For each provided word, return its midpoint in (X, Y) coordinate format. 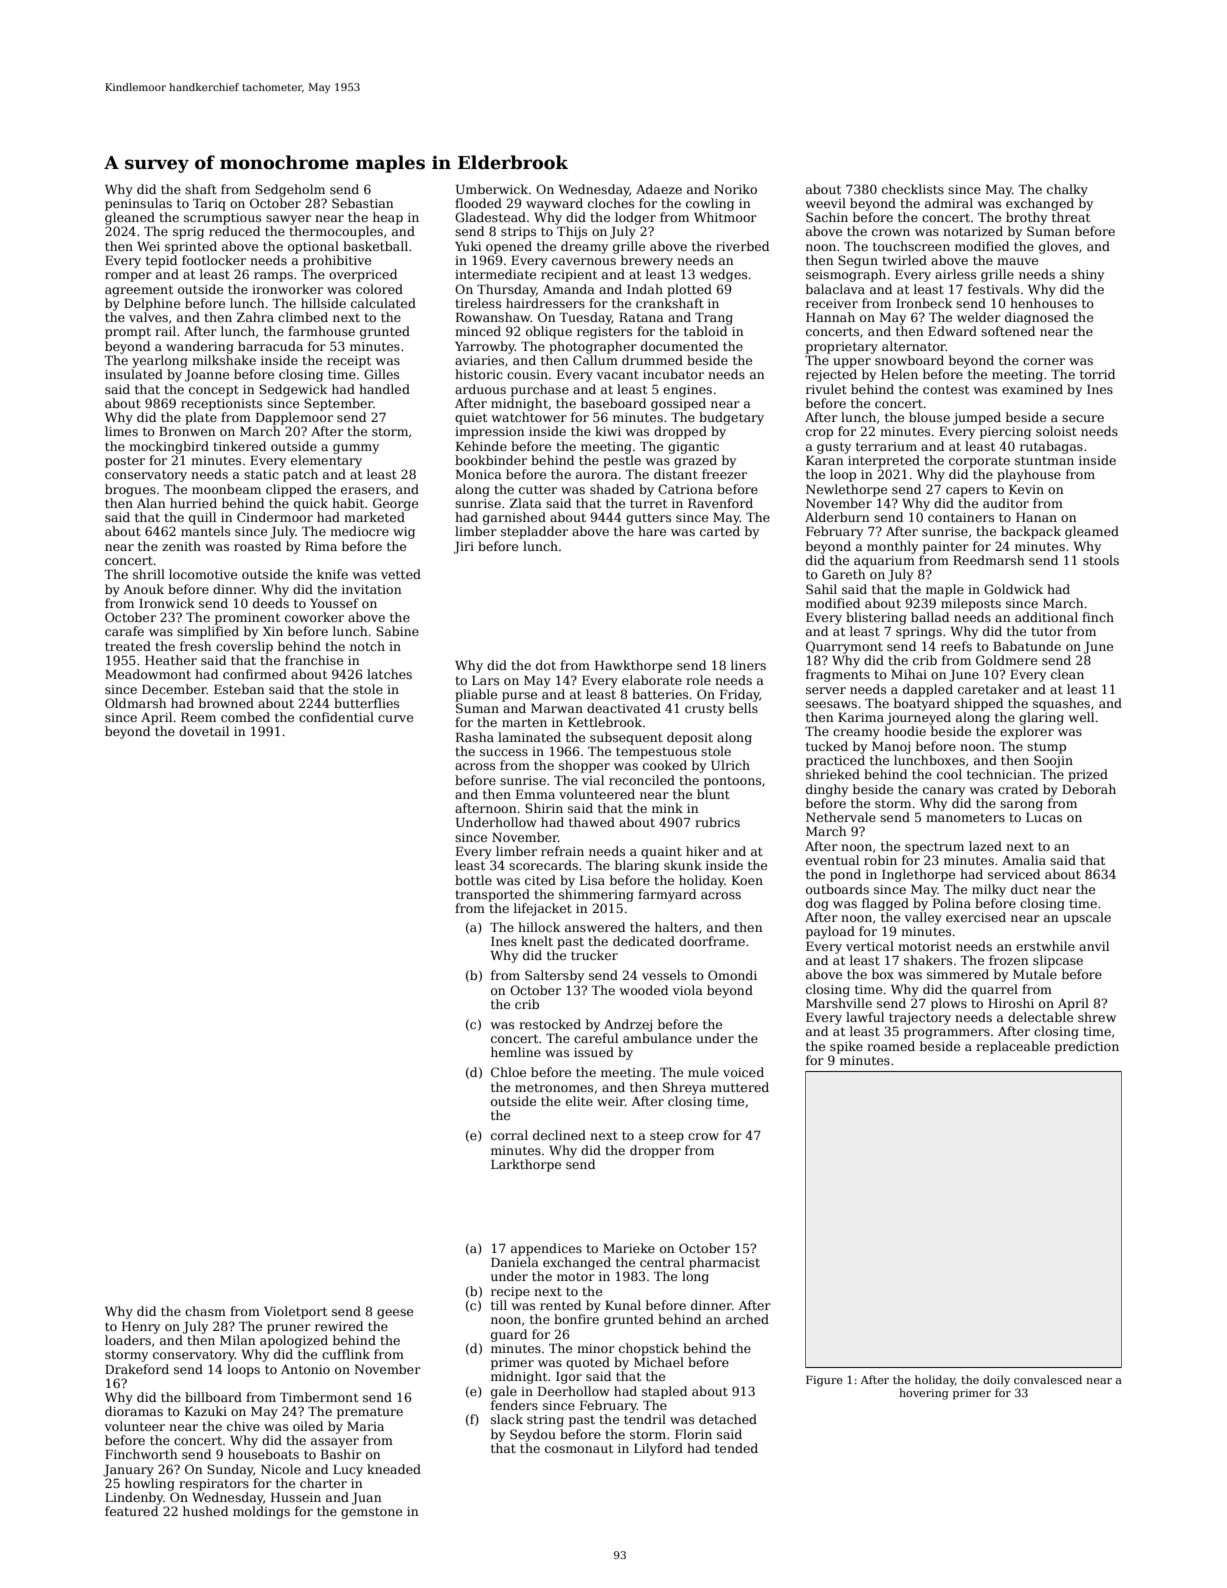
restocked (550, 1024)
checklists (913, 189)
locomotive (203, 574)
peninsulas (138, 204)
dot (546, 665)
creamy (856, 734)
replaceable (1013, 1047)
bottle (473, 880)
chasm (205, 1311)
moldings (261, 1512)
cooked (665, 765)
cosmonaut (579, 1448)
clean (1067, 674)
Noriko (735, 189)
